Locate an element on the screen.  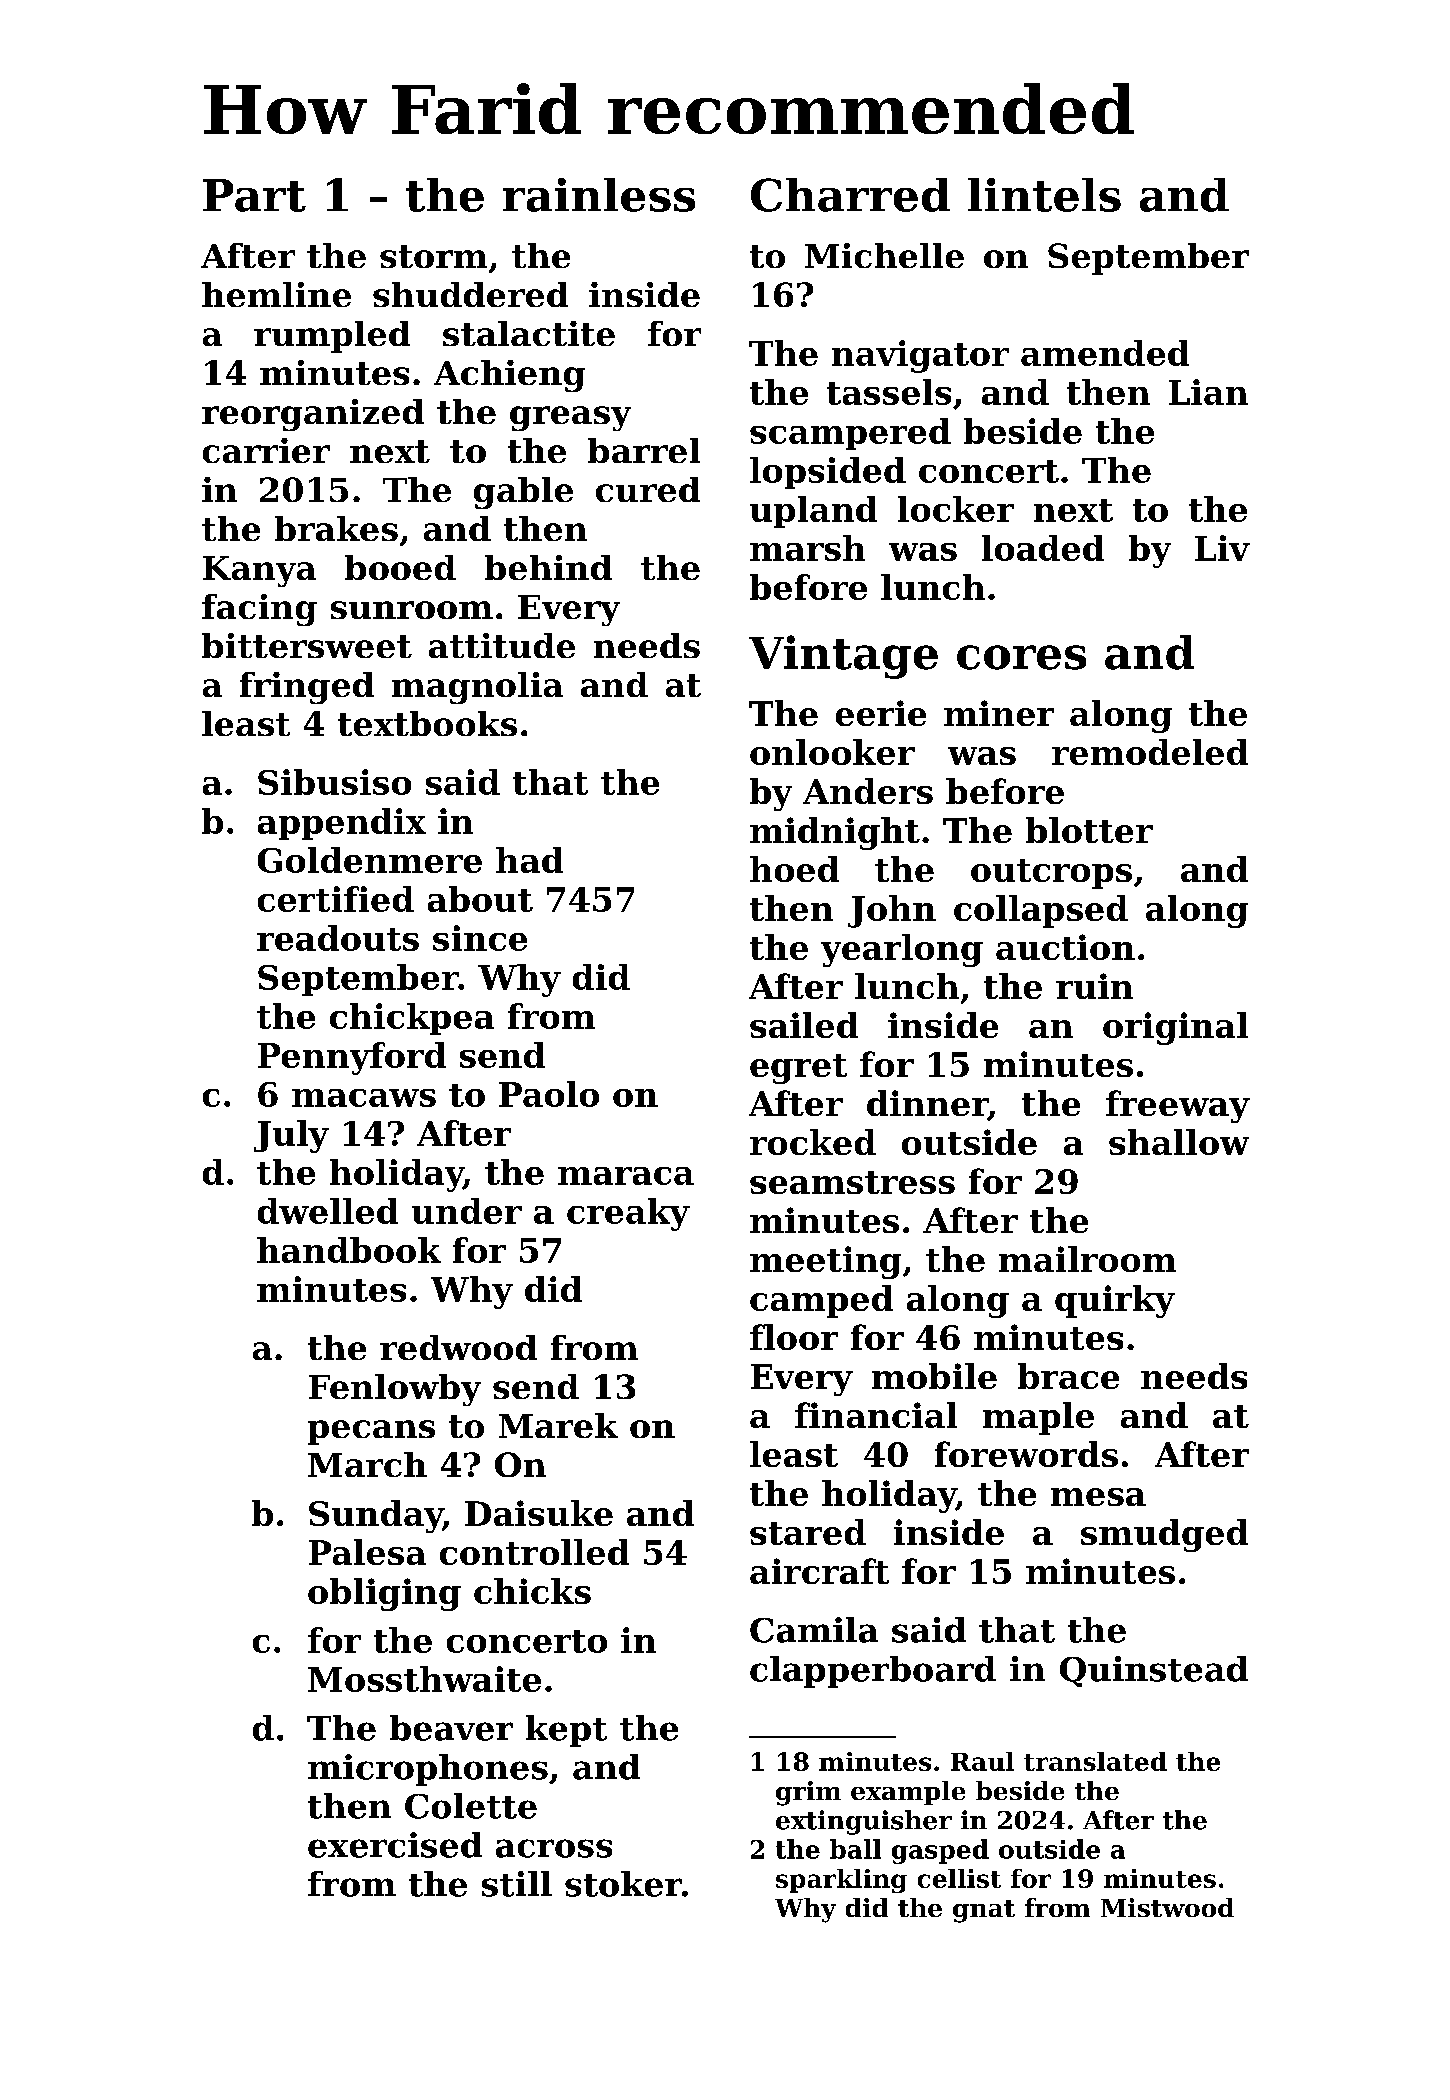
exercised is located at coordinates (395, 1845).
